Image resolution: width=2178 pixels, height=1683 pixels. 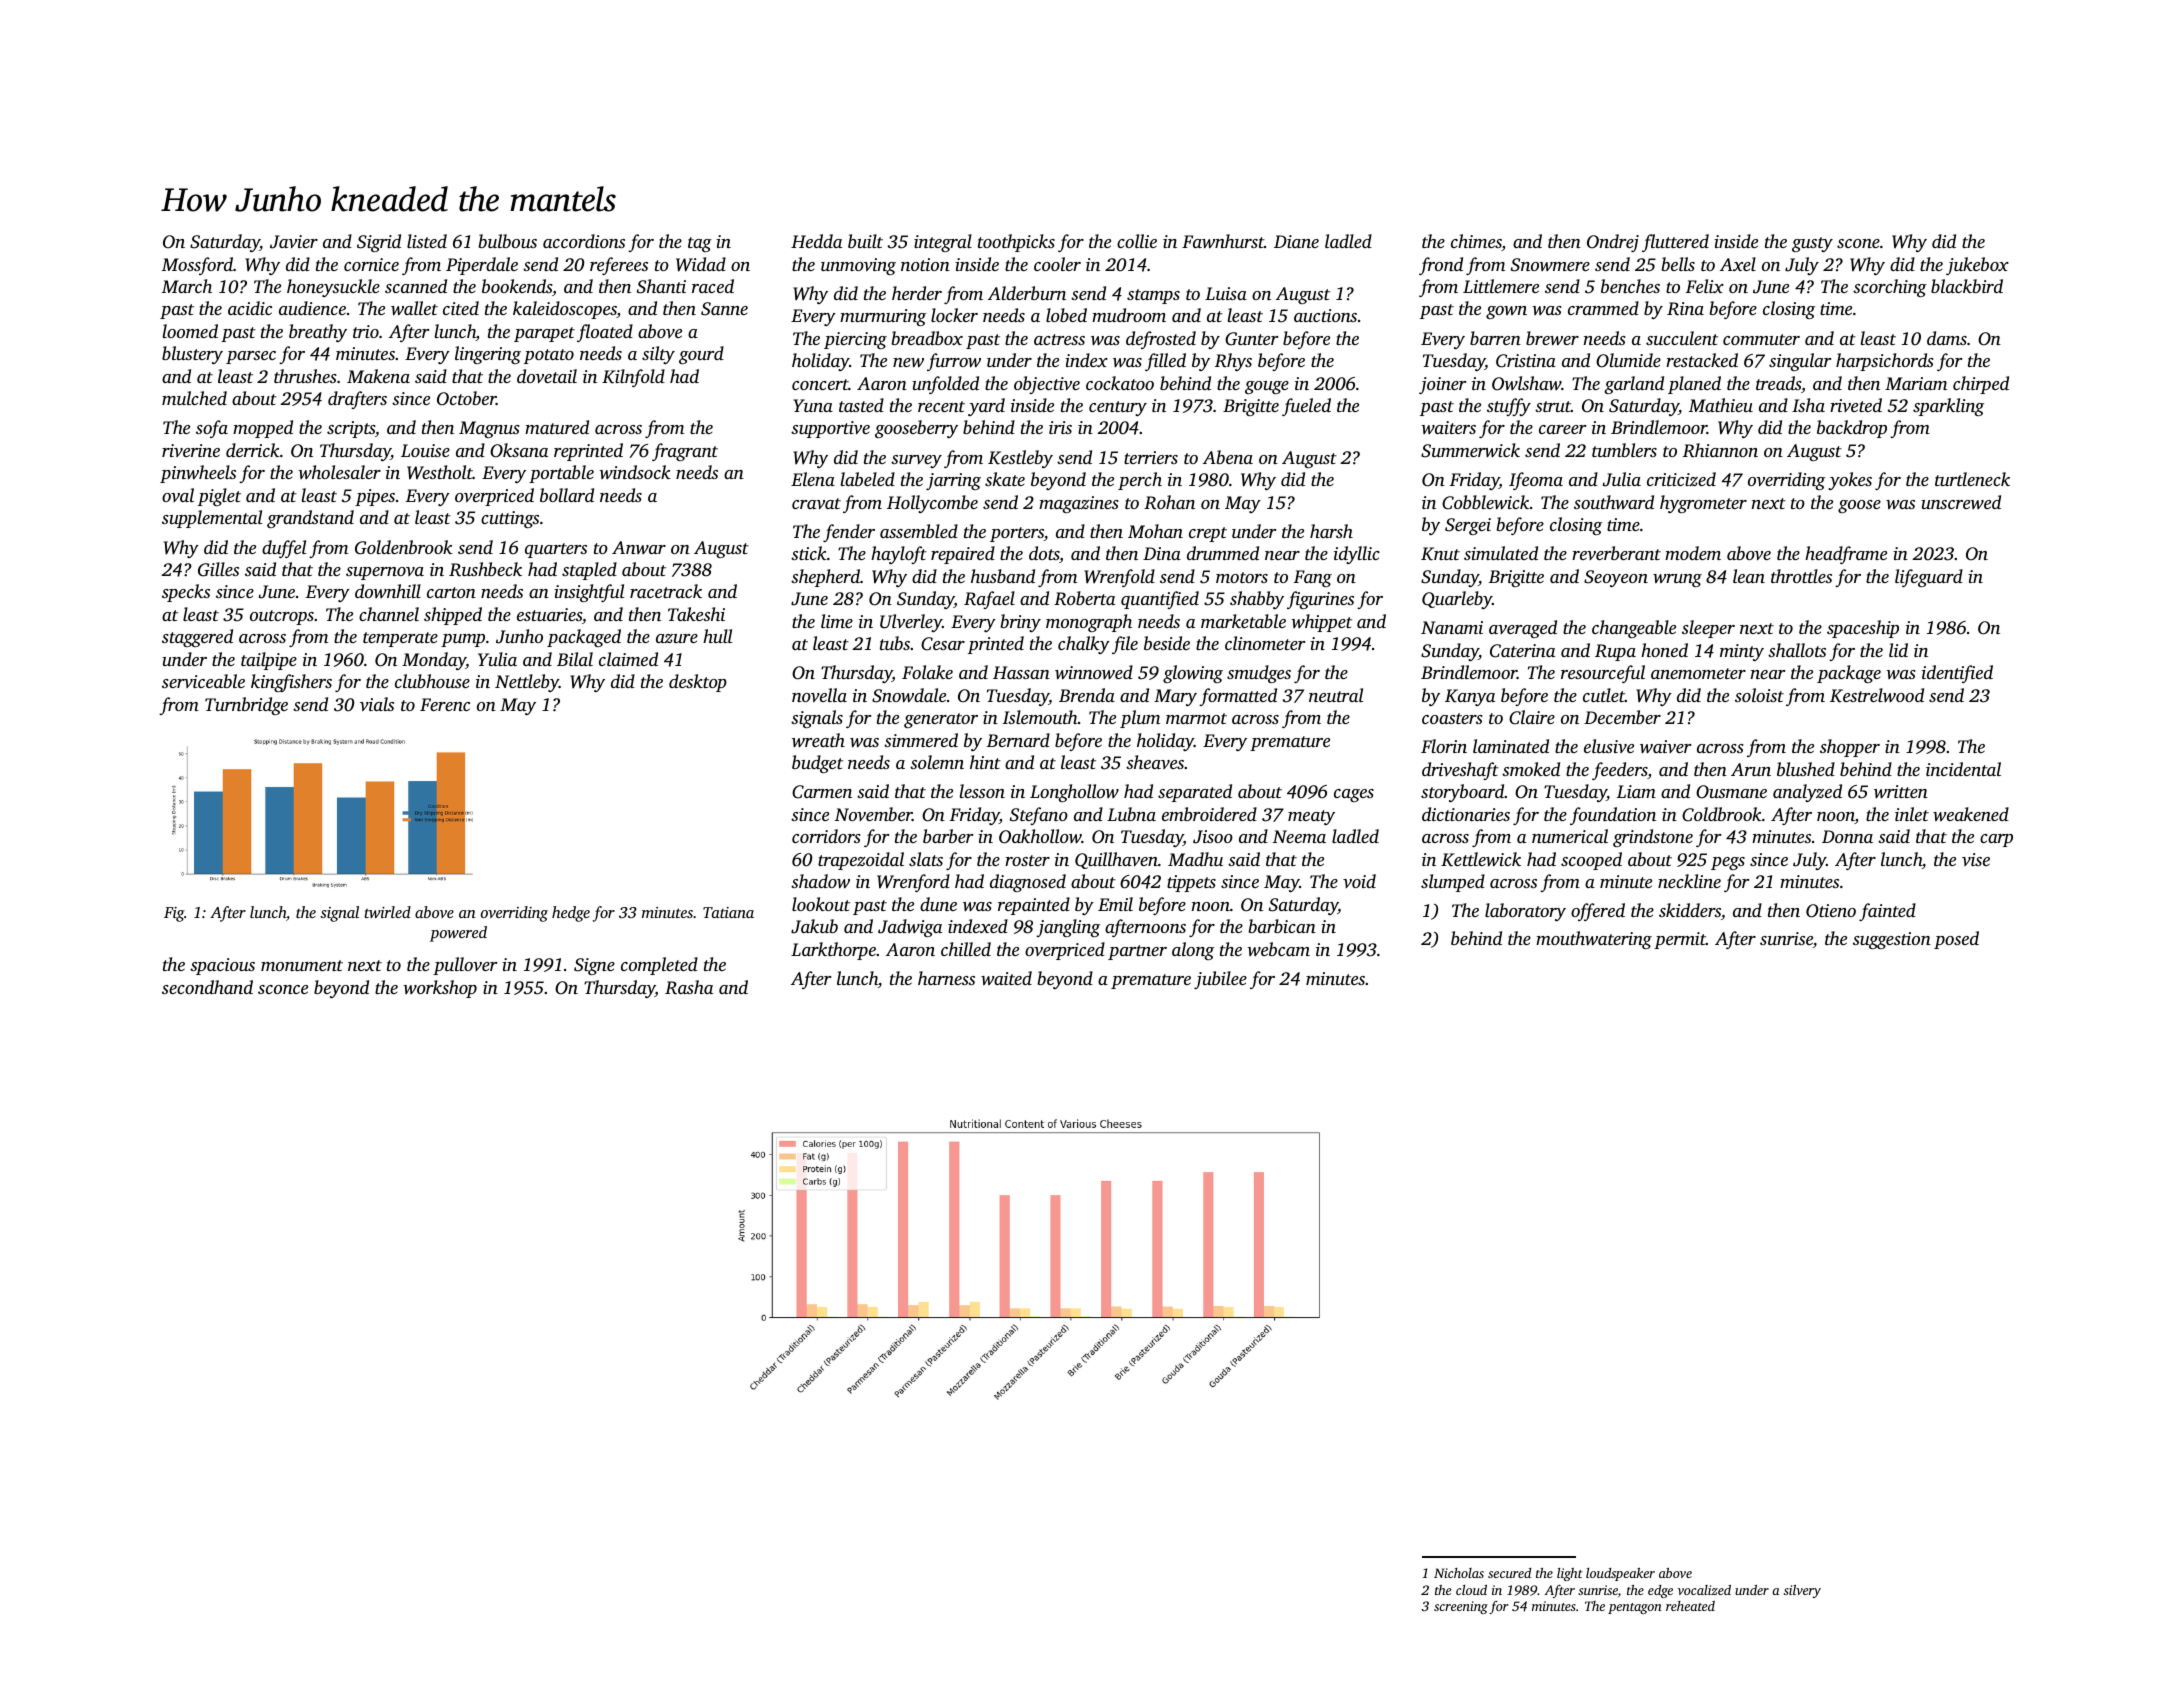 What do you see at coordinates (1620, 1574) in the page?
I see `loudspeaker` at bounding box center [1620, 1574].
